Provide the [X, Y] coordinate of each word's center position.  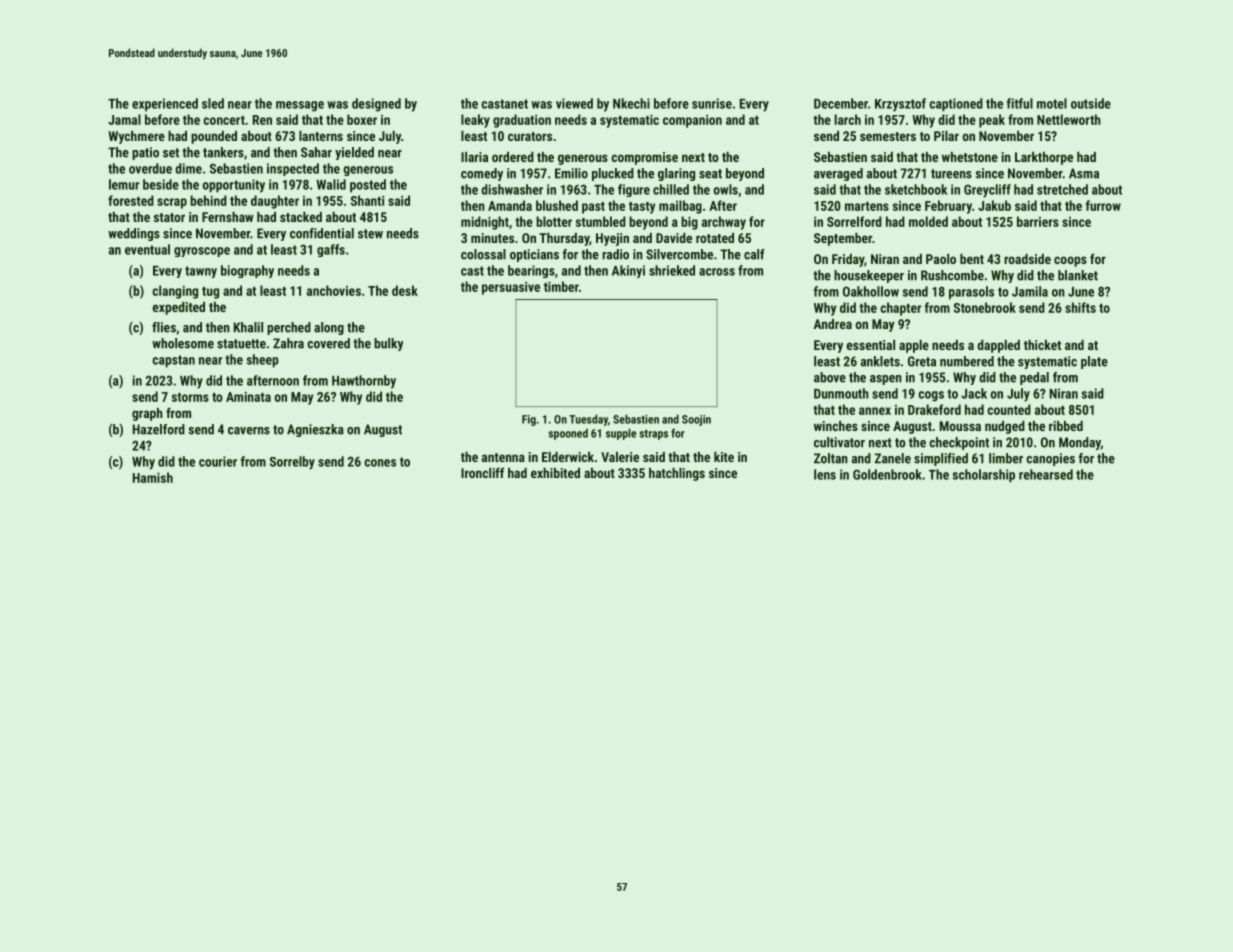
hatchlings [677, 474]
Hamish [153, 477]
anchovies [334, 290]
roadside [1027, 259]
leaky [475, 121]
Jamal [124, 119]
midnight [485, 223]
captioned [956, 105]
